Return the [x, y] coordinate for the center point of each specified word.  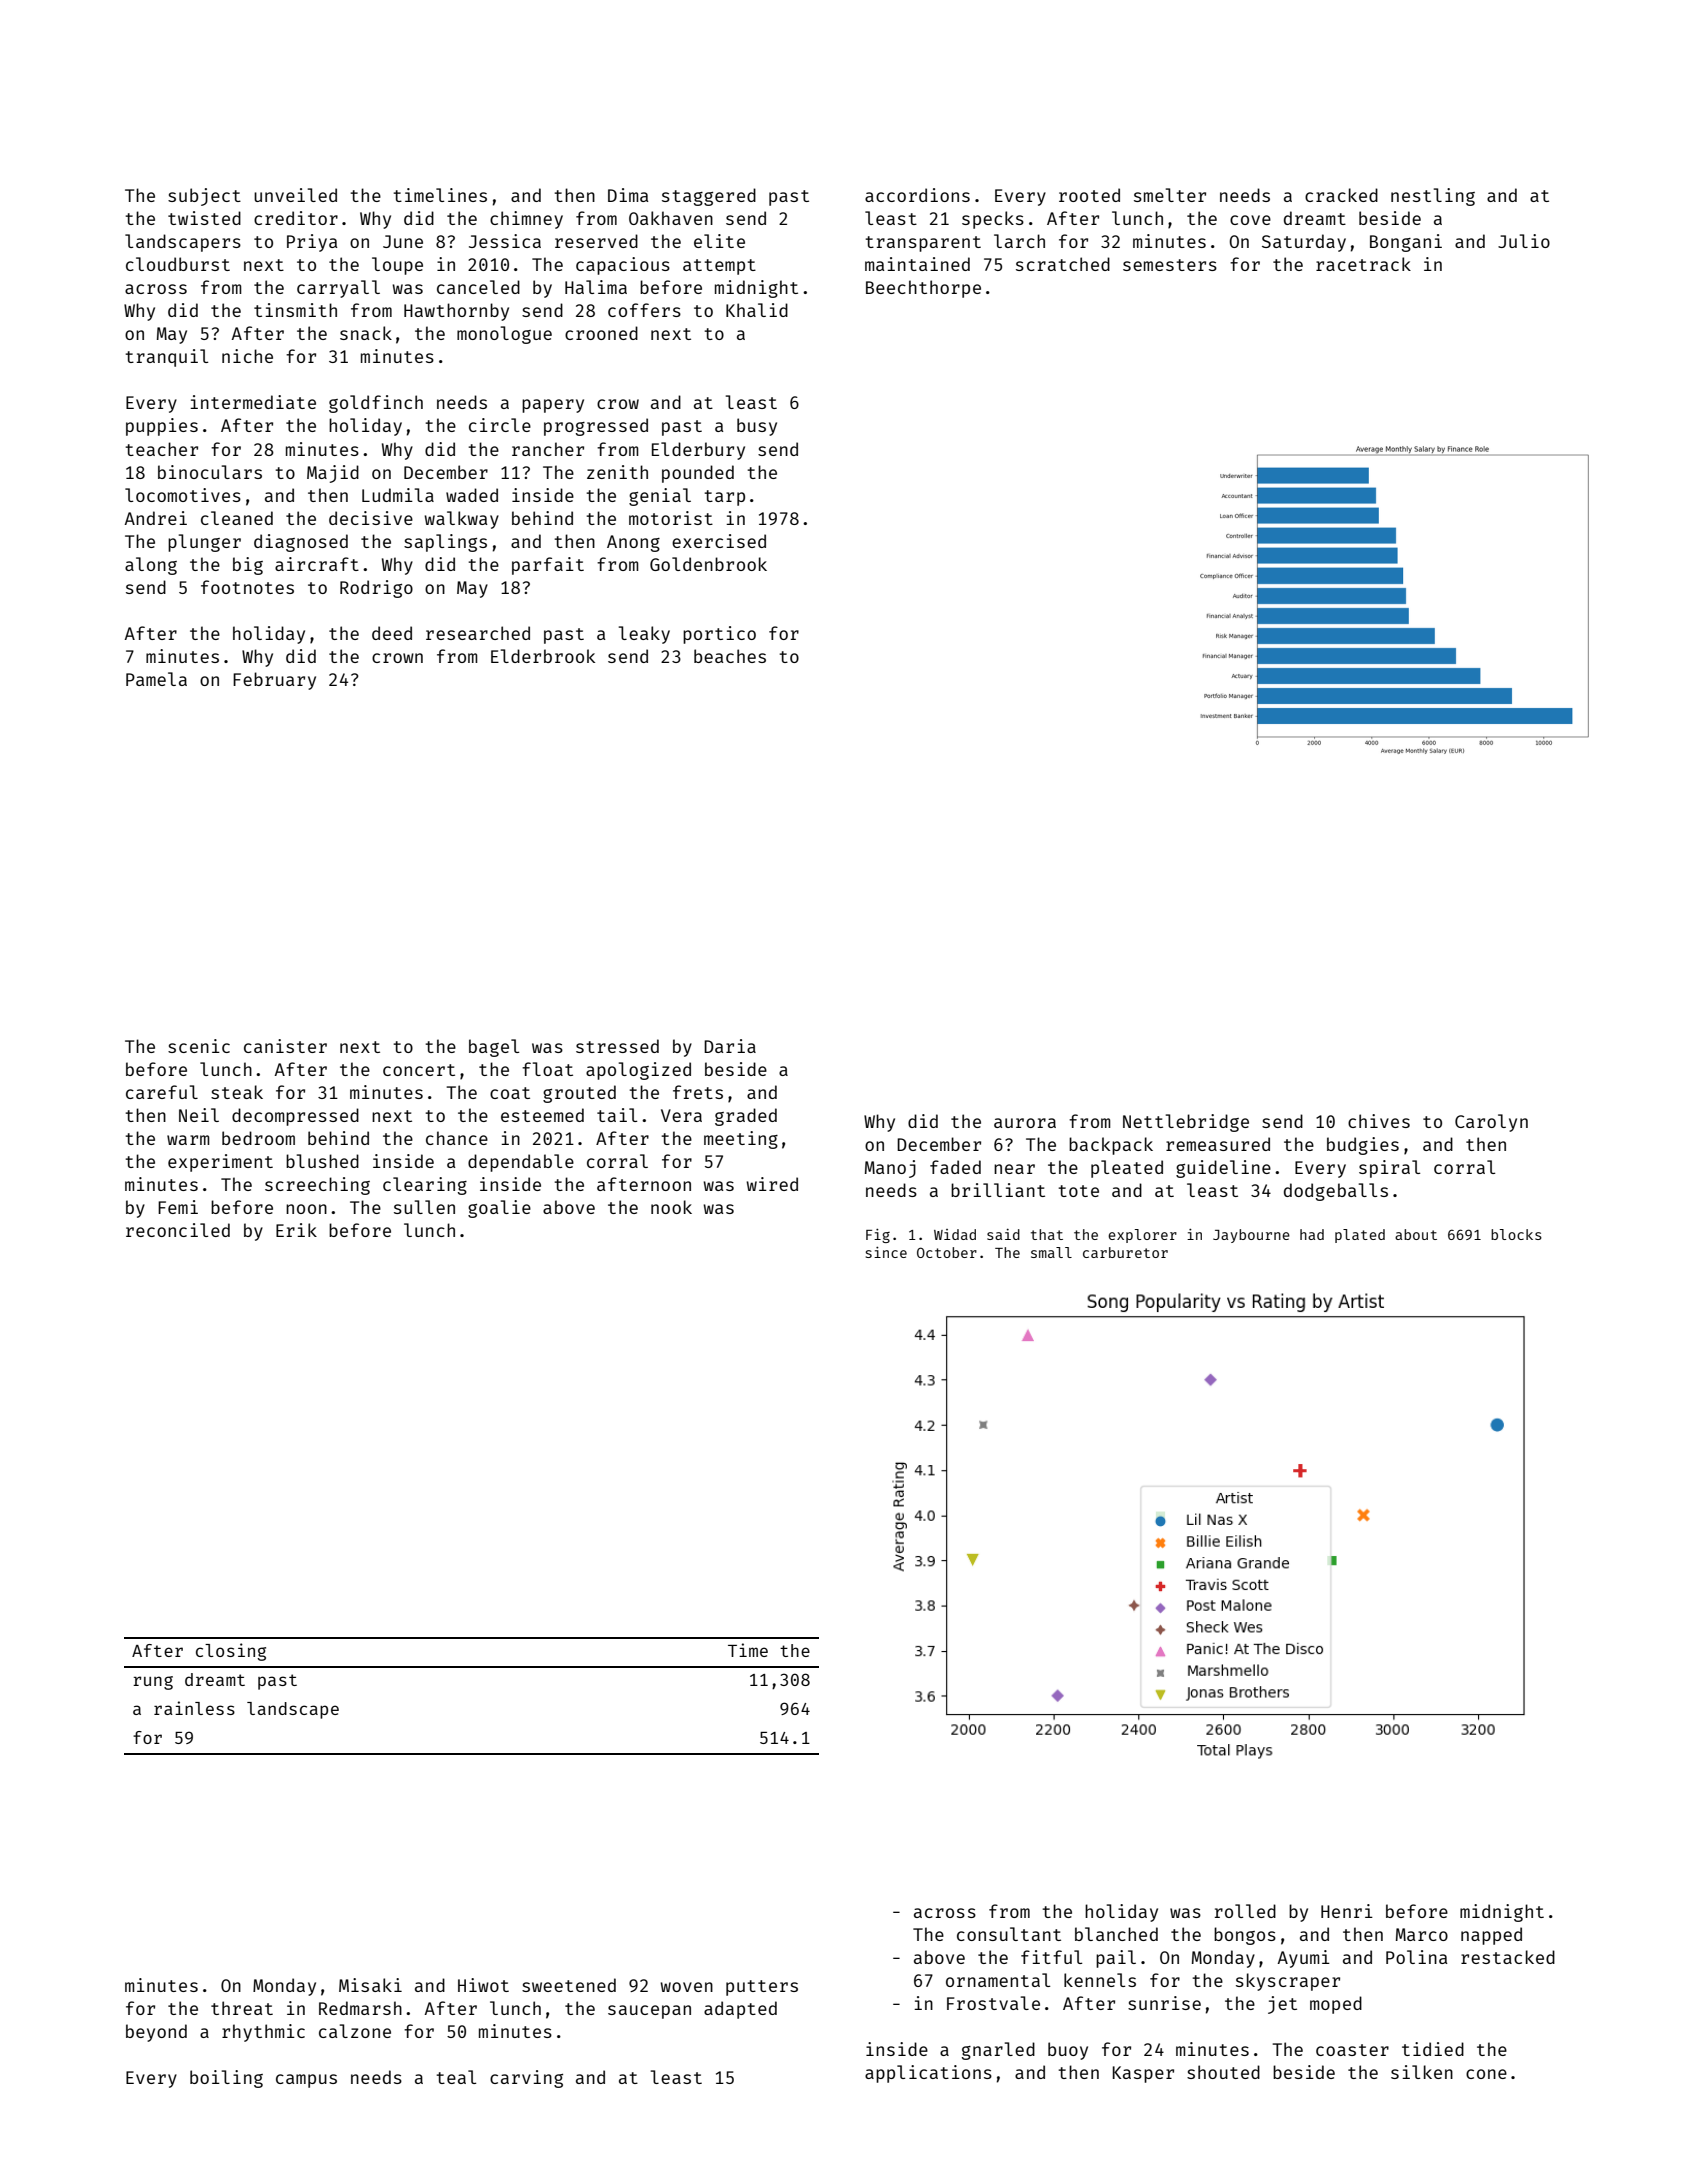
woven [686, 1987]
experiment [220, 1163]
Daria [730, 1046]
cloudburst [178, 264]
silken [1422, 2072]
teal [456, 2077]
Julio [1524, 241]
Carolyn [1491, 1123]
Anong [633, 543]
